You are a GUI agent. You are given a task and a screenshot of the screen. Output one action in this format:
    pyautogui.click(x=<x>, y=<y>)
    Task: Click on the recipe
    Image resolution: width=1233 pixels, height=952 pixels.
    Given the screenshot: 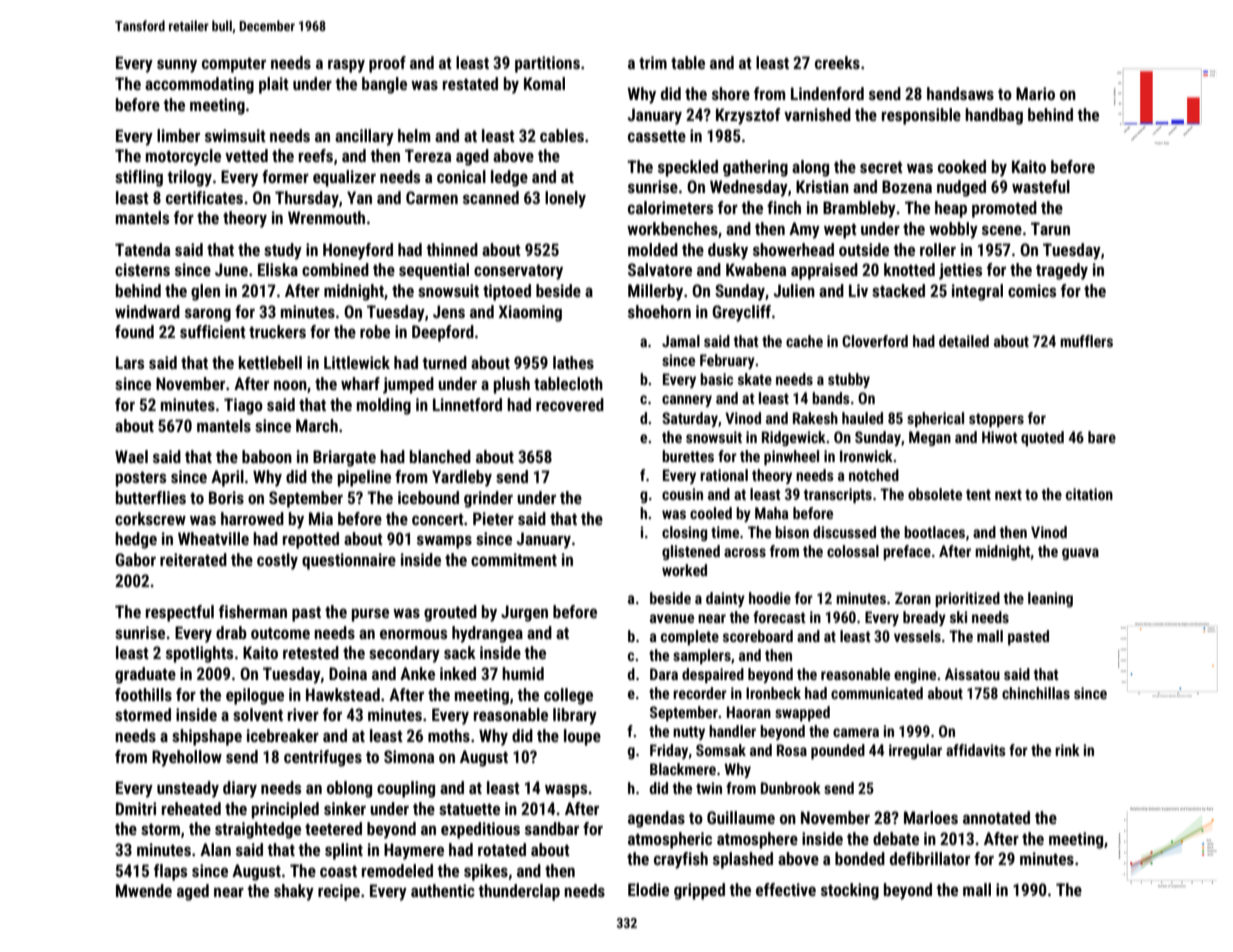 What is the action you would take?
    pyautogui.click(x=339, y=892)
